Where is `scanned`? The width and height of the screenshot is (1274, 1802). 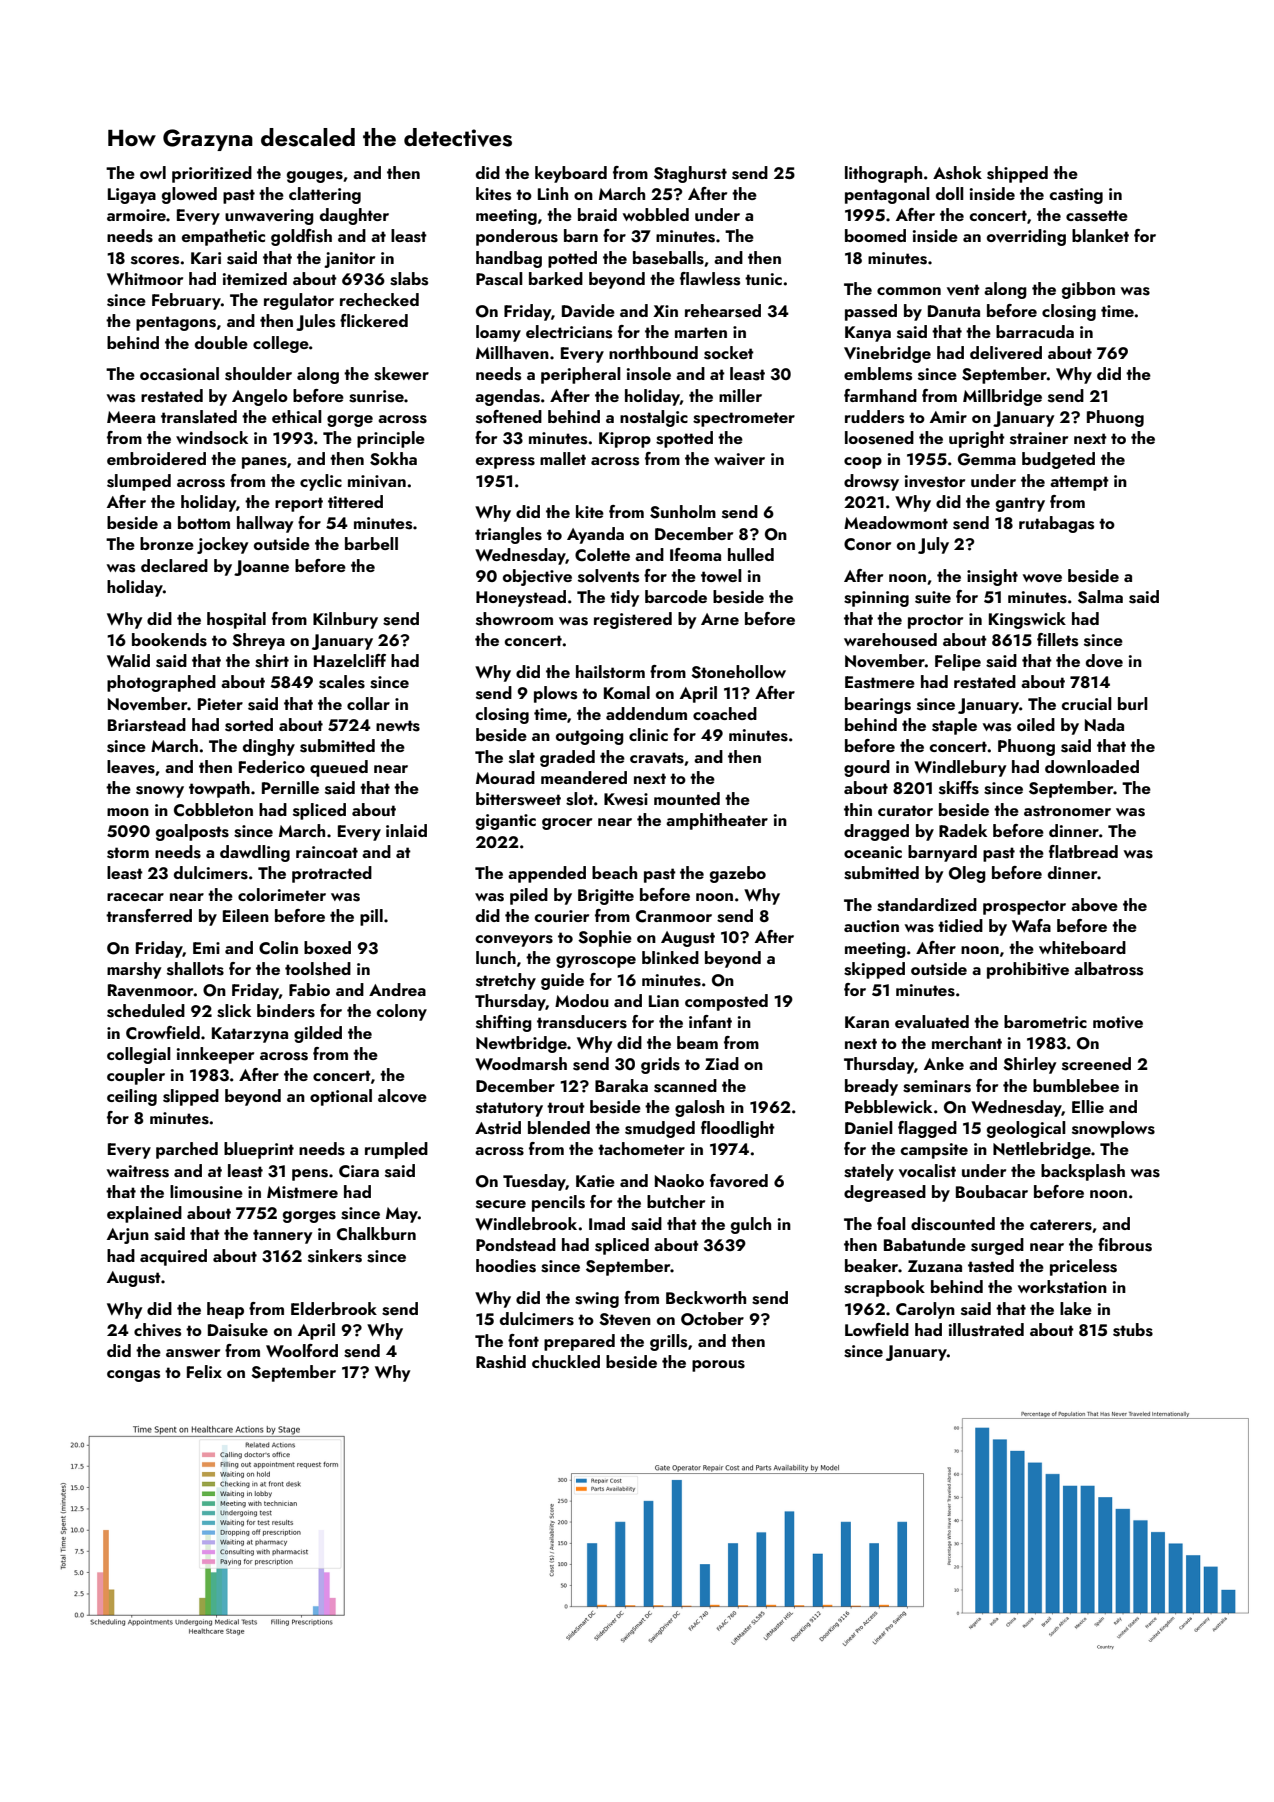 scanned is located at coordinates (685, 1086).
